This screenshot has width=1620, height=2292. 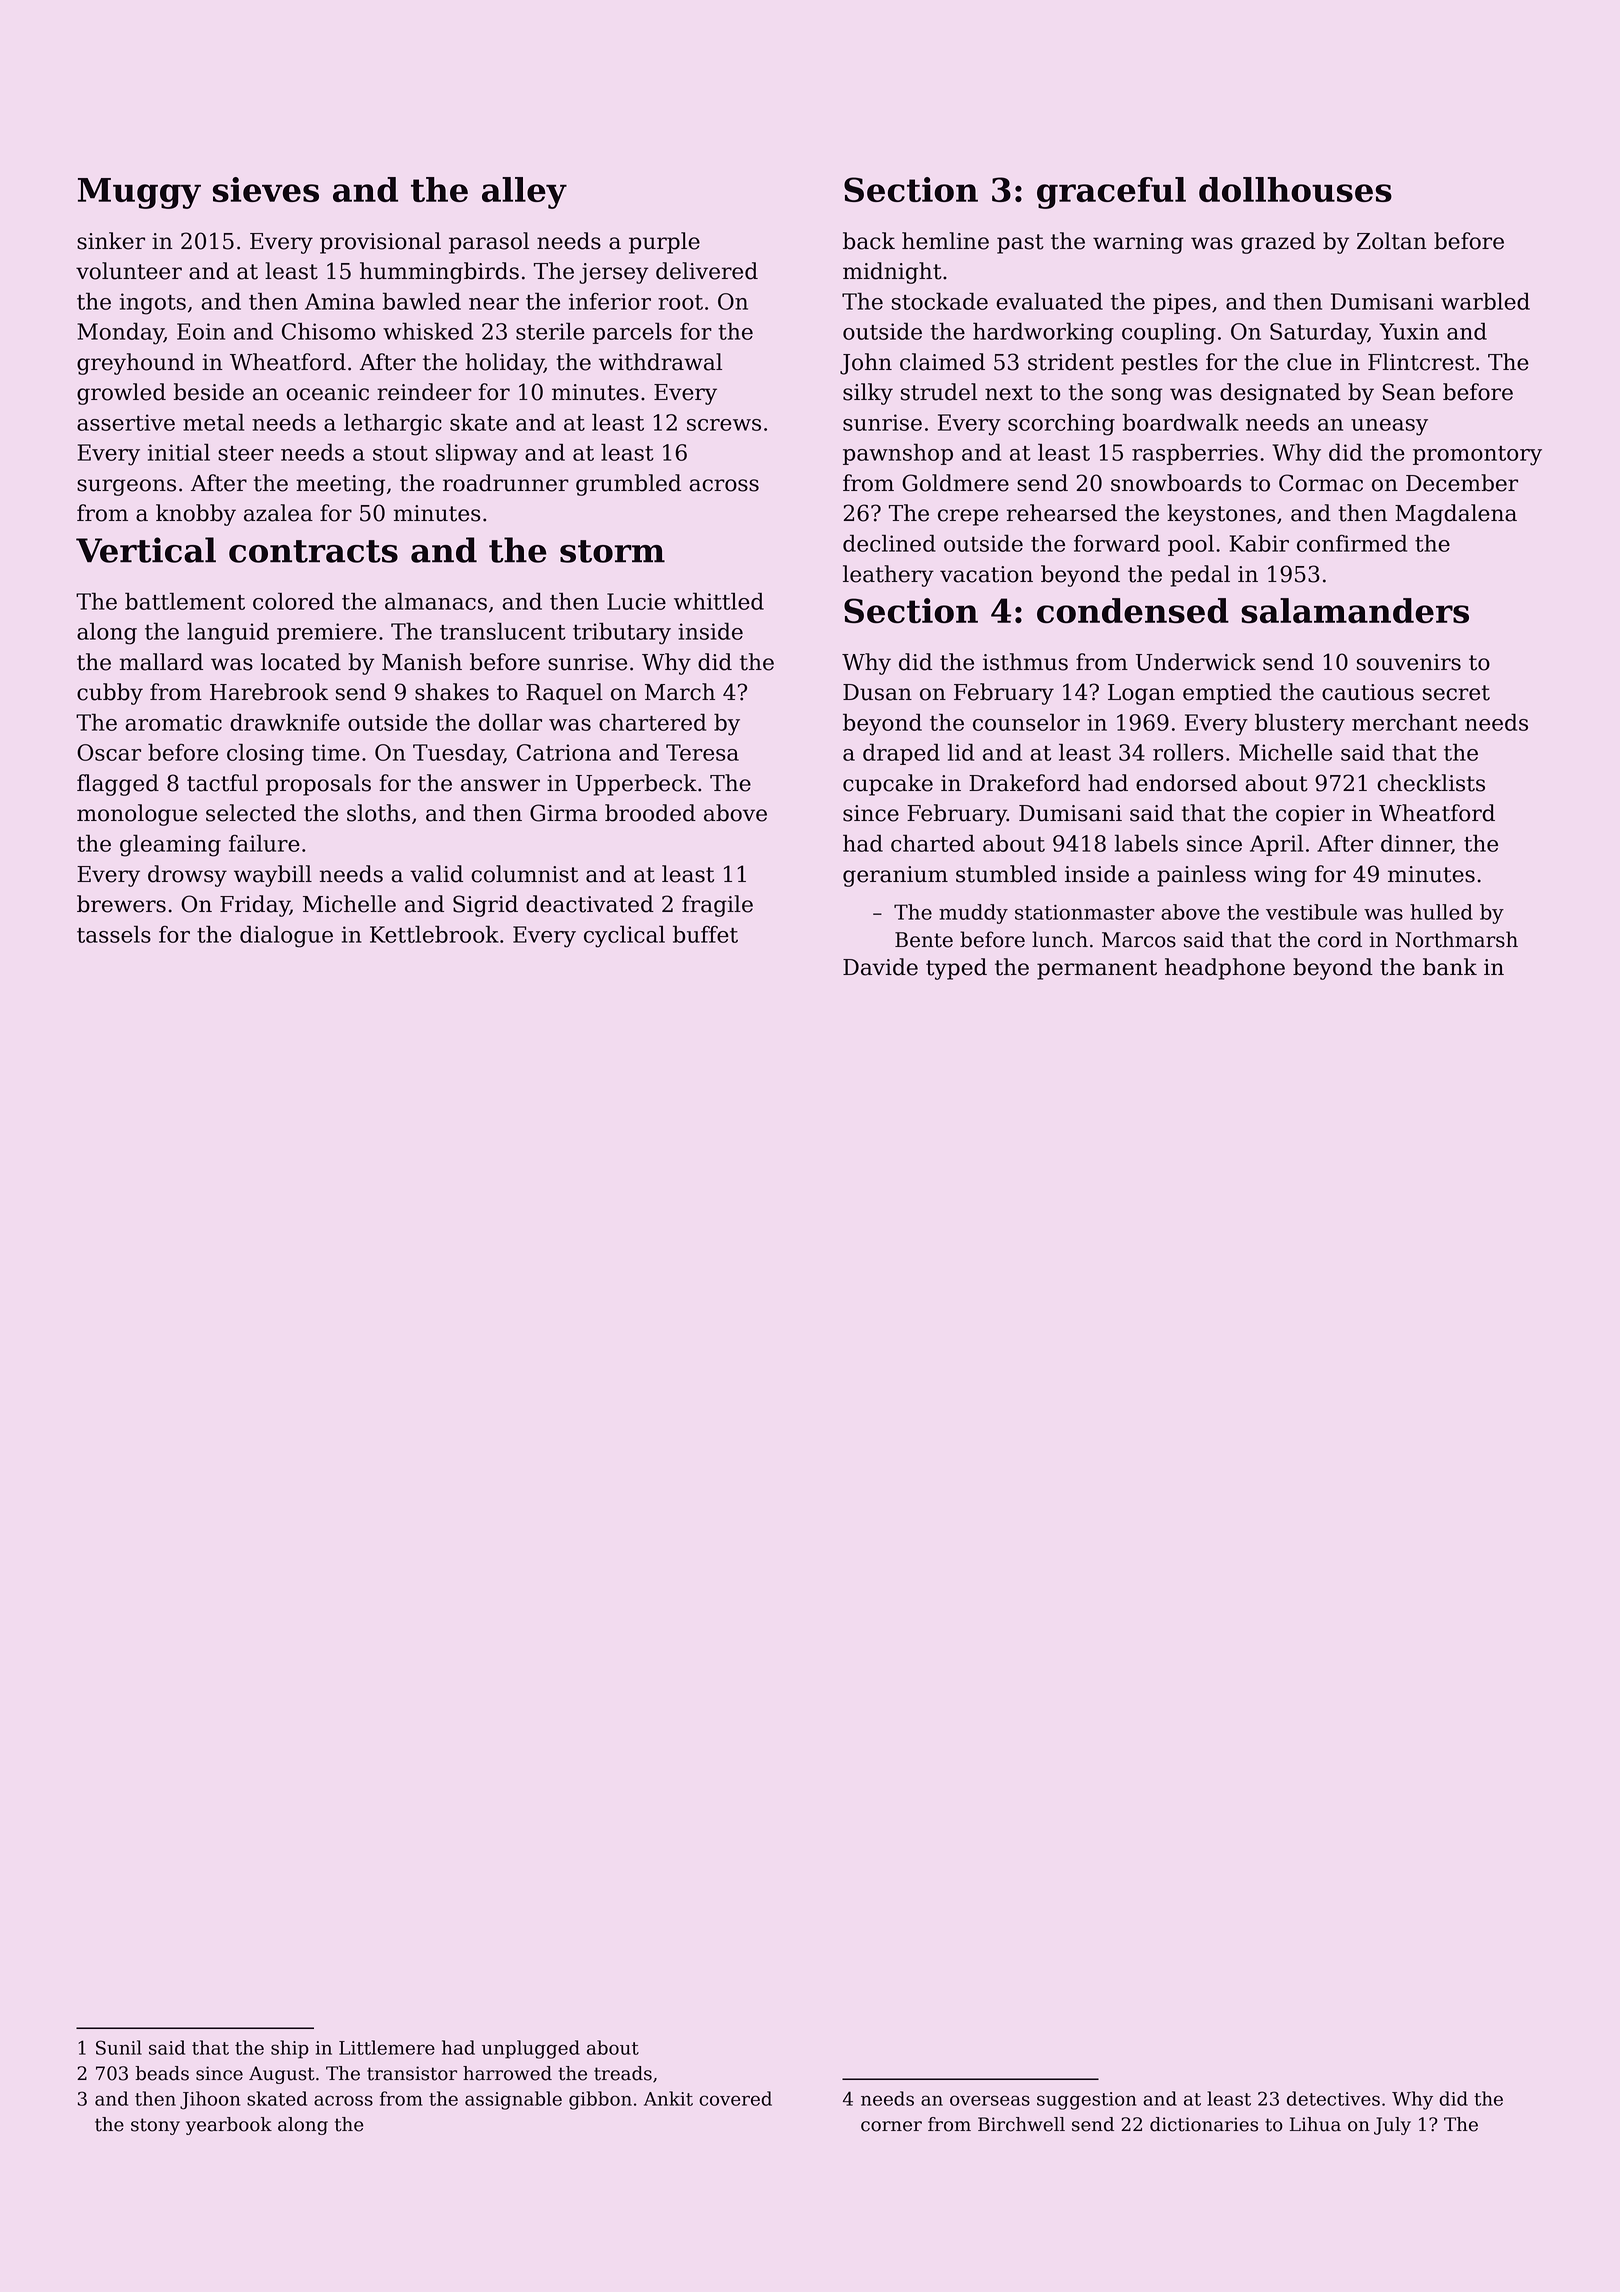 What do you see at coordinates (229, 2126) in the screenshot?
I see `yearbook` at bounding box center [229, 2126].
